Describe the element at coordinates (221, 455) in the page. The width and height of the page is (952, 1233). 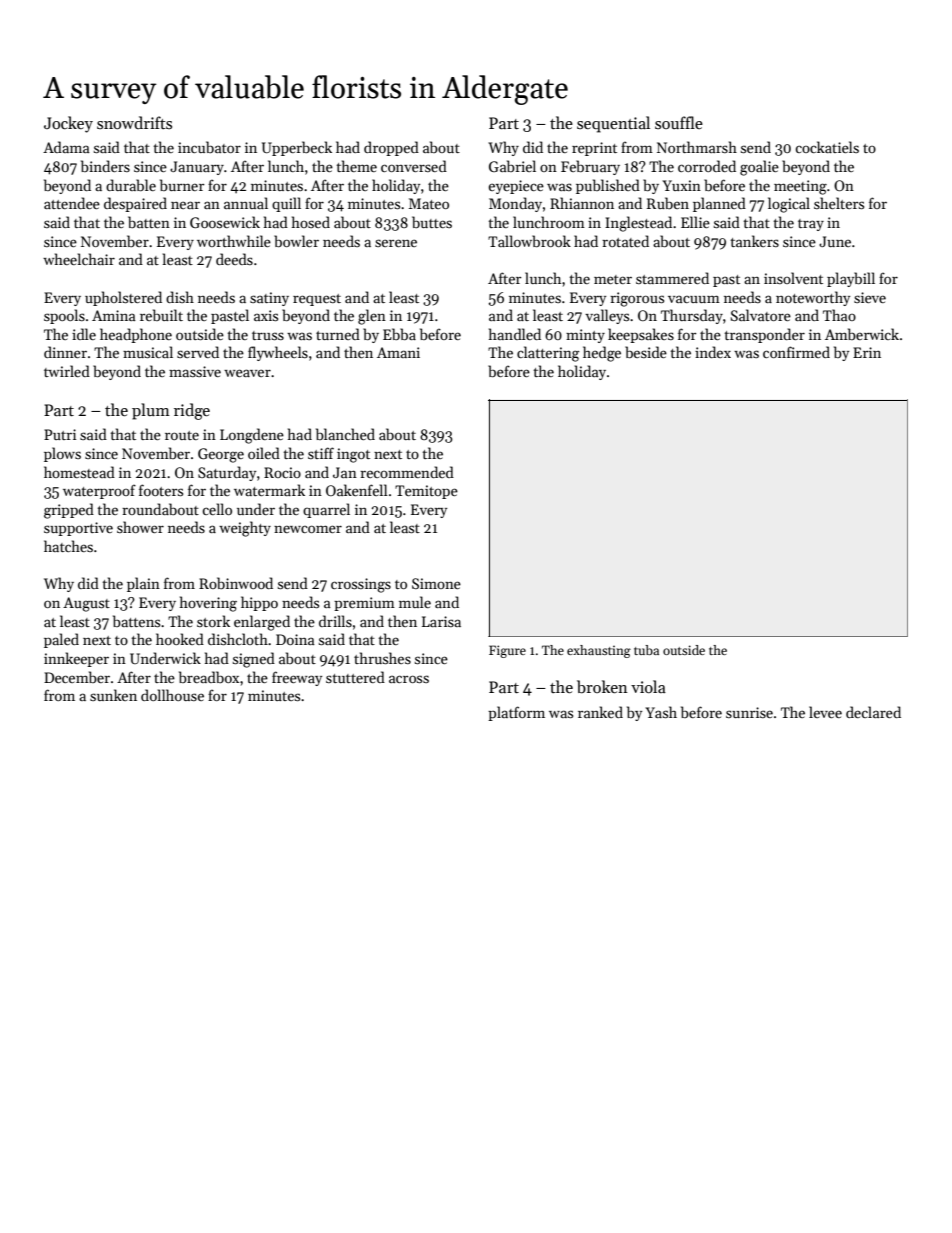
I see `George` at that location.
